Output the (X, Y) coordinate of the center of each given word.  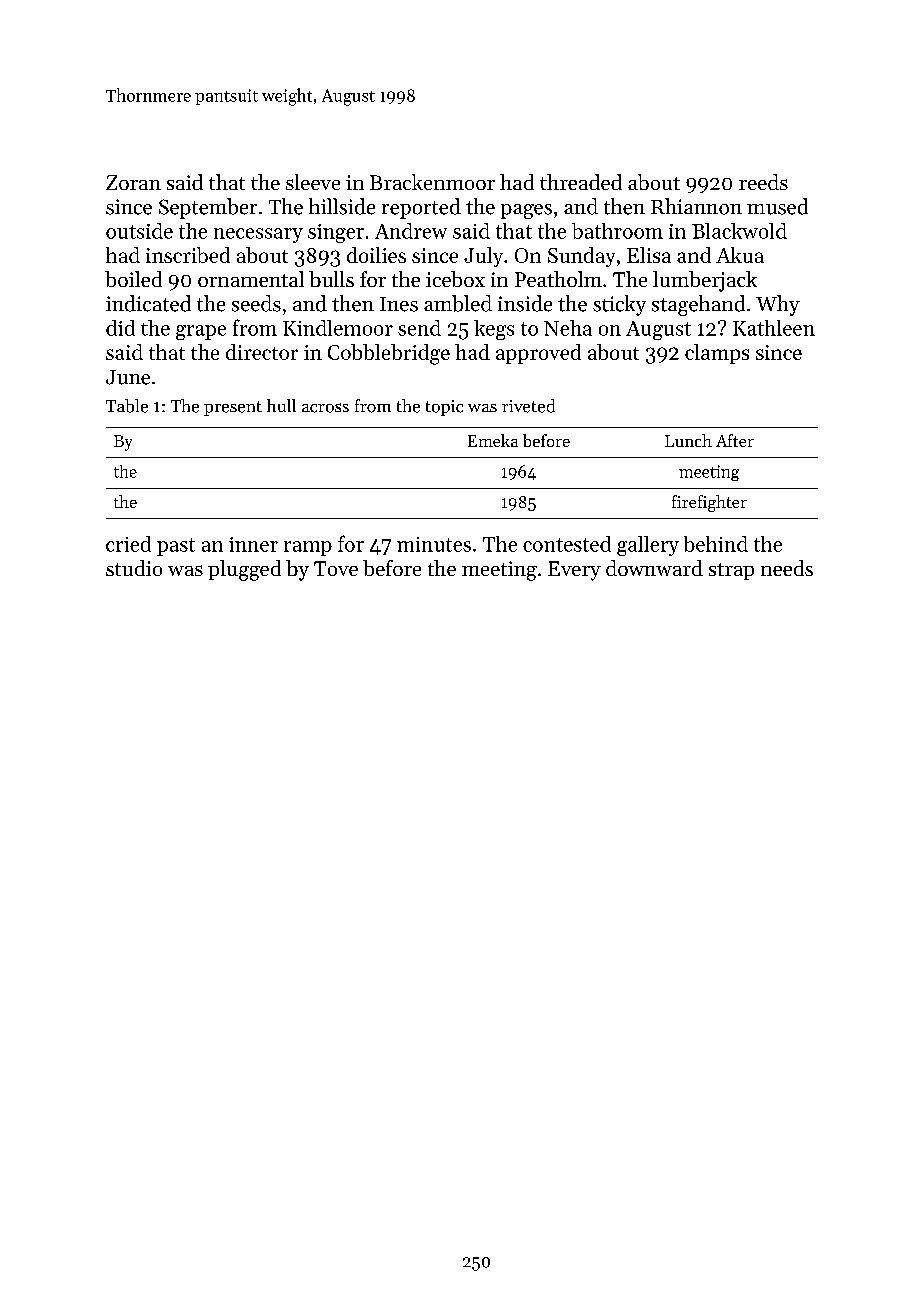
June (128, 377)
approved (538, 354)
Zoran (133, 182)
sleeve (313, 182)
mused (777, 206)
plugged (244, 570)
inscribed (188, 255)
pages (526, 211)
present (233, 408)
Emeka (493, 440)
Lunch (688, 440)
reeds (763, 182)
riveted (528, 406)
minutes (434, 544)
